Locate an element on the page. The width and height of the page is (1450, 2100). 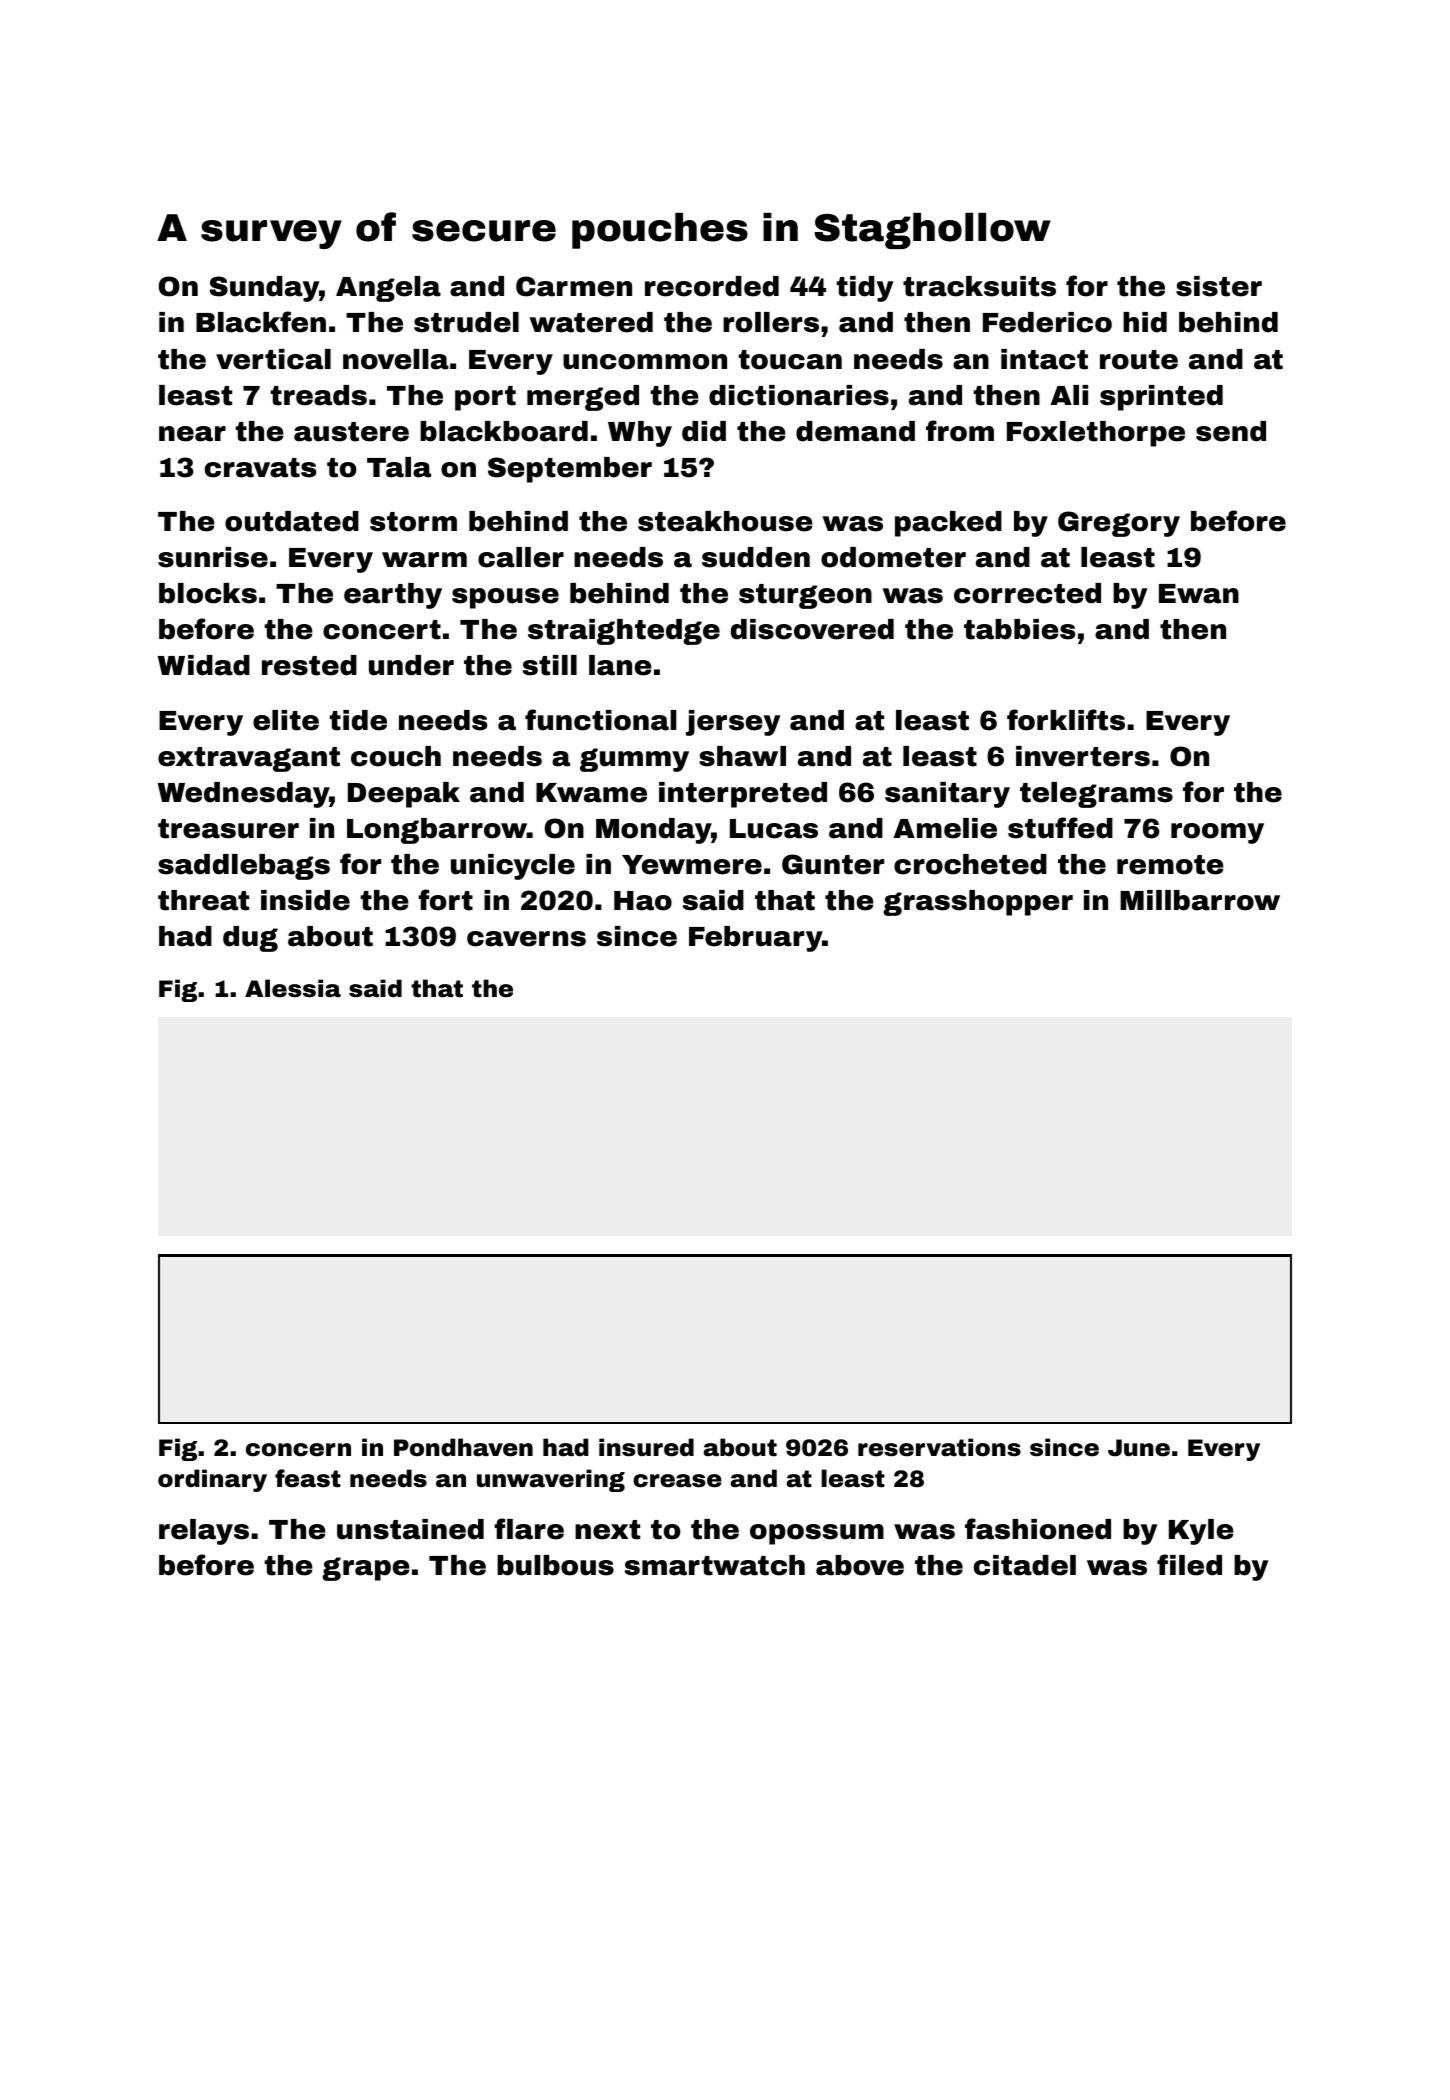
corrected is located at coordinates (1027, 593).
